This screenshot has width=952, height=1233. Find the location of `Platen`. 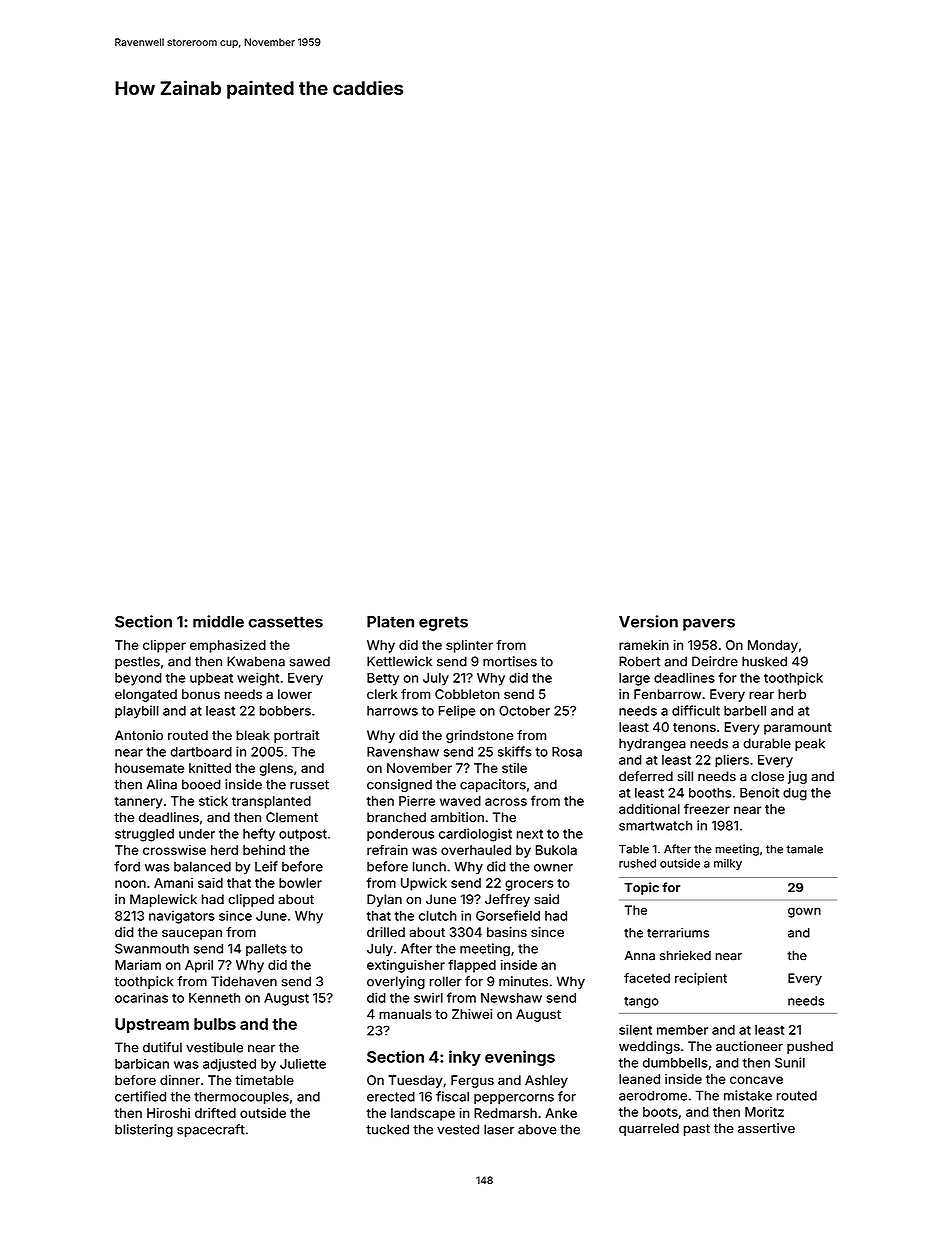

Platen is located at coordinates (390, 622).
